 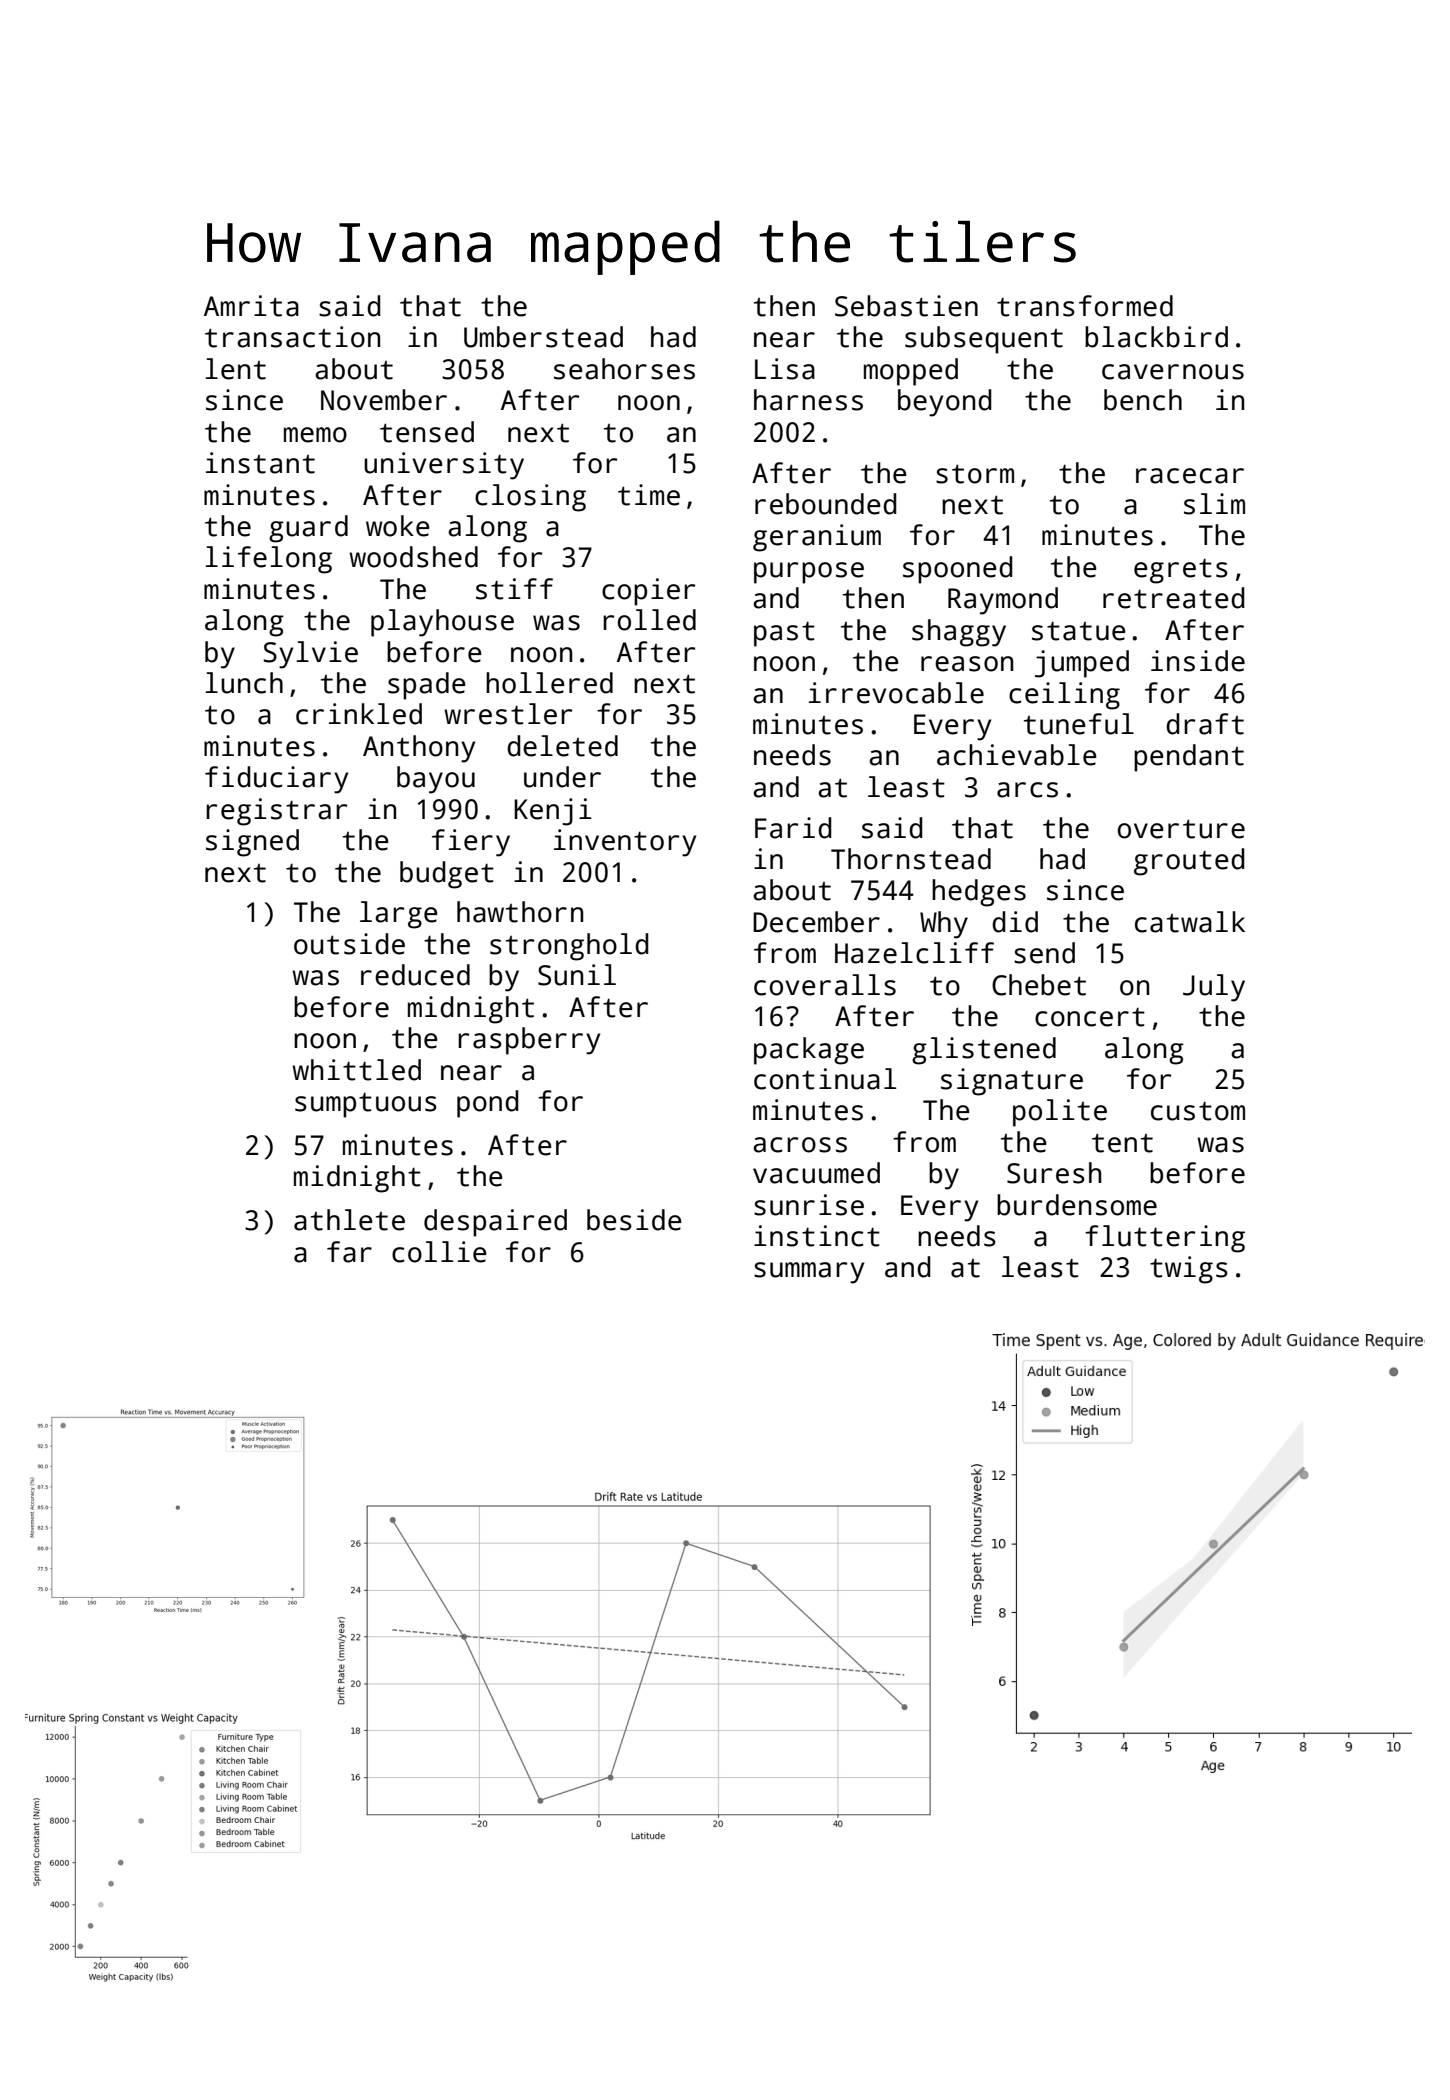 What do you see at coordinates (1181, 829) in the screenshot?
I see `overture` at bounding box center [1181, 829].
